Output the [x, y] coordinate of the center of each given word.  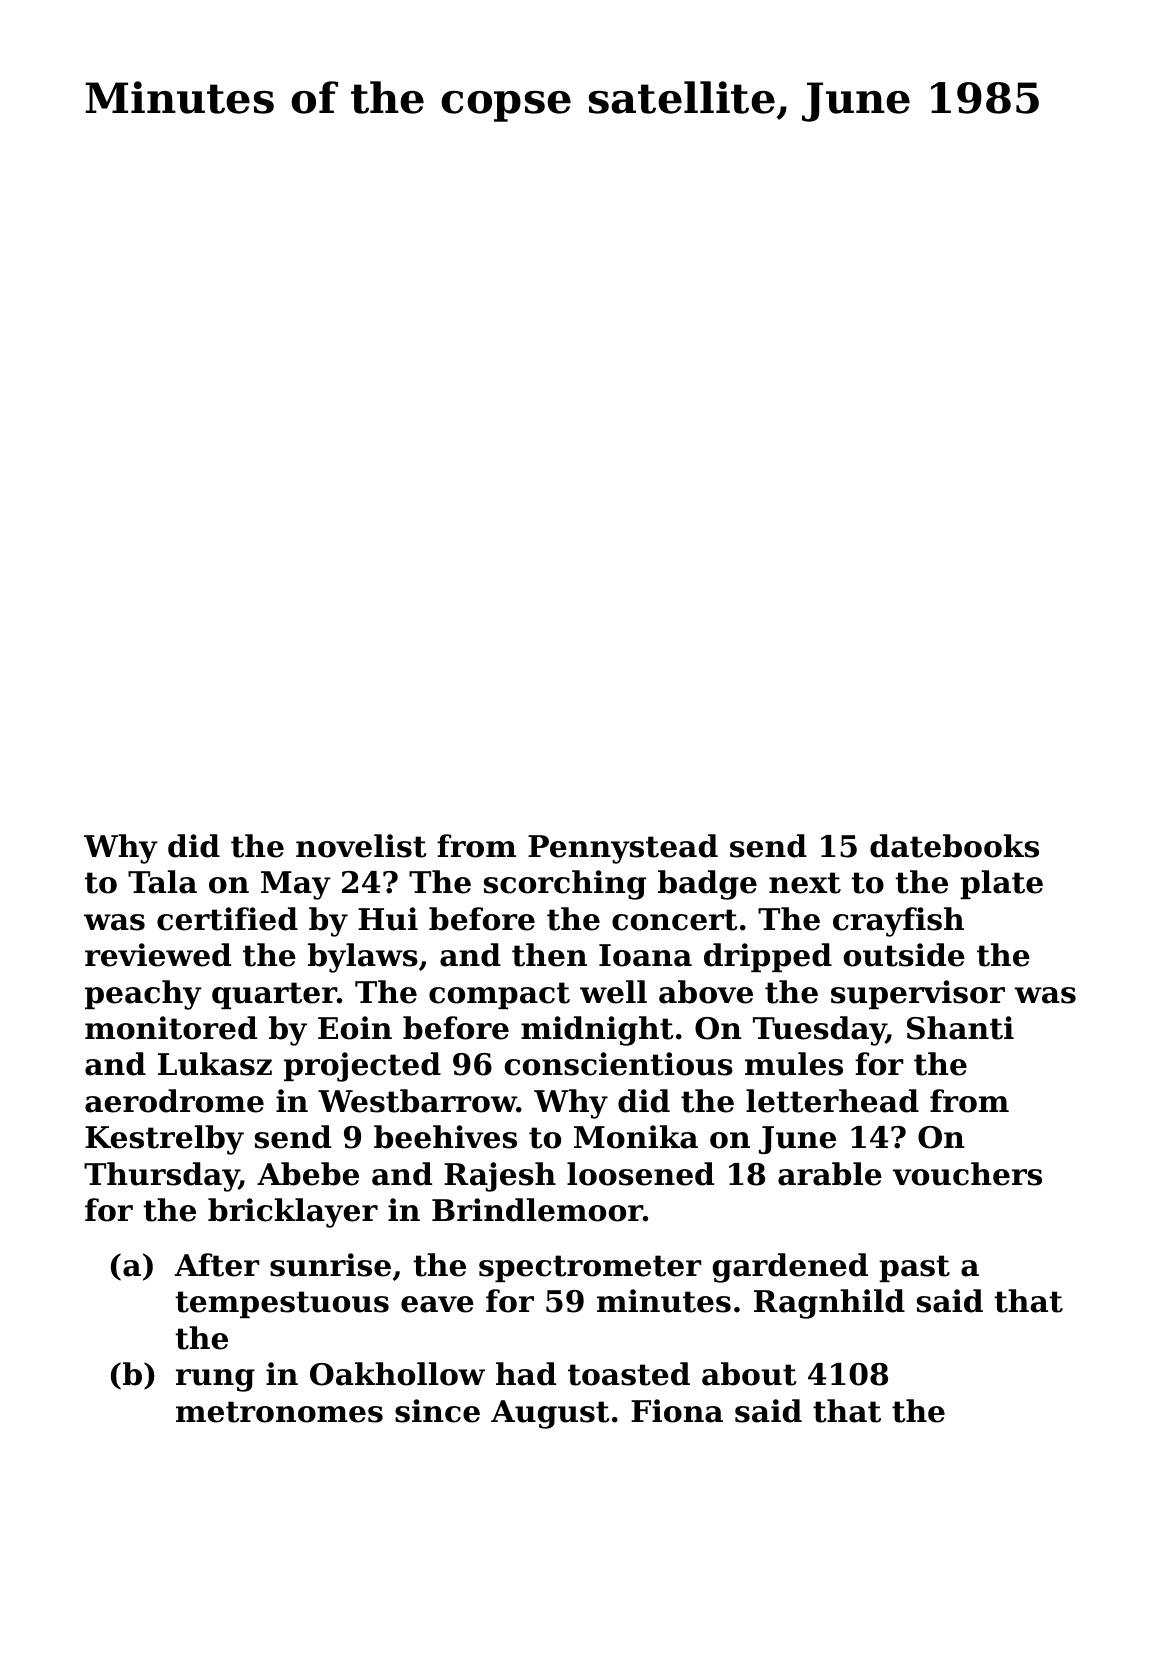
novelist [361, 846]
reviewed [158, 955]
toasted [629, 1374]
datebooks [954, 846]
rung [215, 1380]
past [914, 1268]
